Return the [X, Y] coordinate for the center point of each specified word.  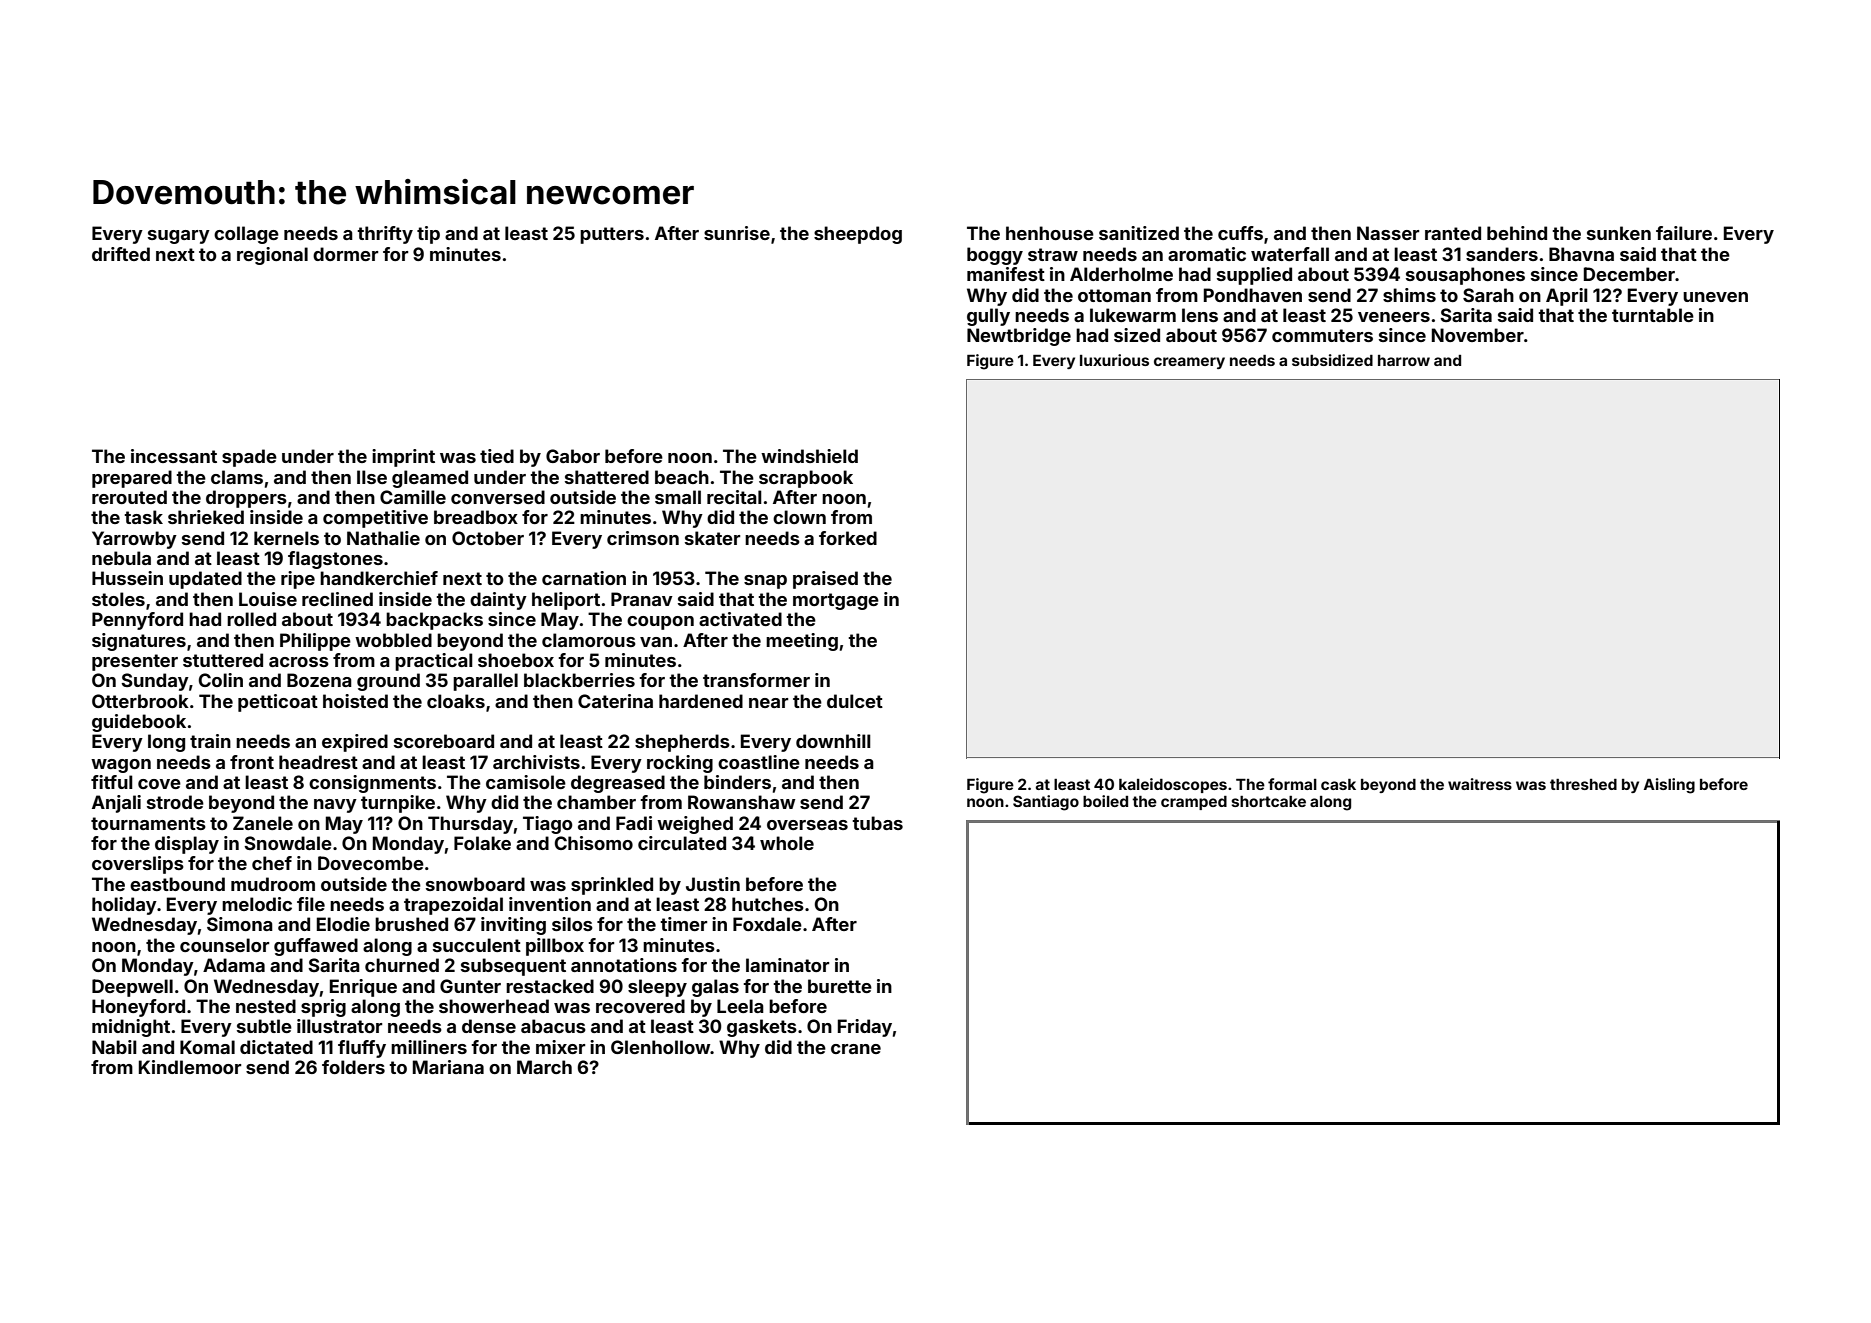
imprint [403, 458]
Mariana [448, 1067]
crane [856, 1049]
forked [848, 538]
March [544, 1067]
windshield [809, 456]
